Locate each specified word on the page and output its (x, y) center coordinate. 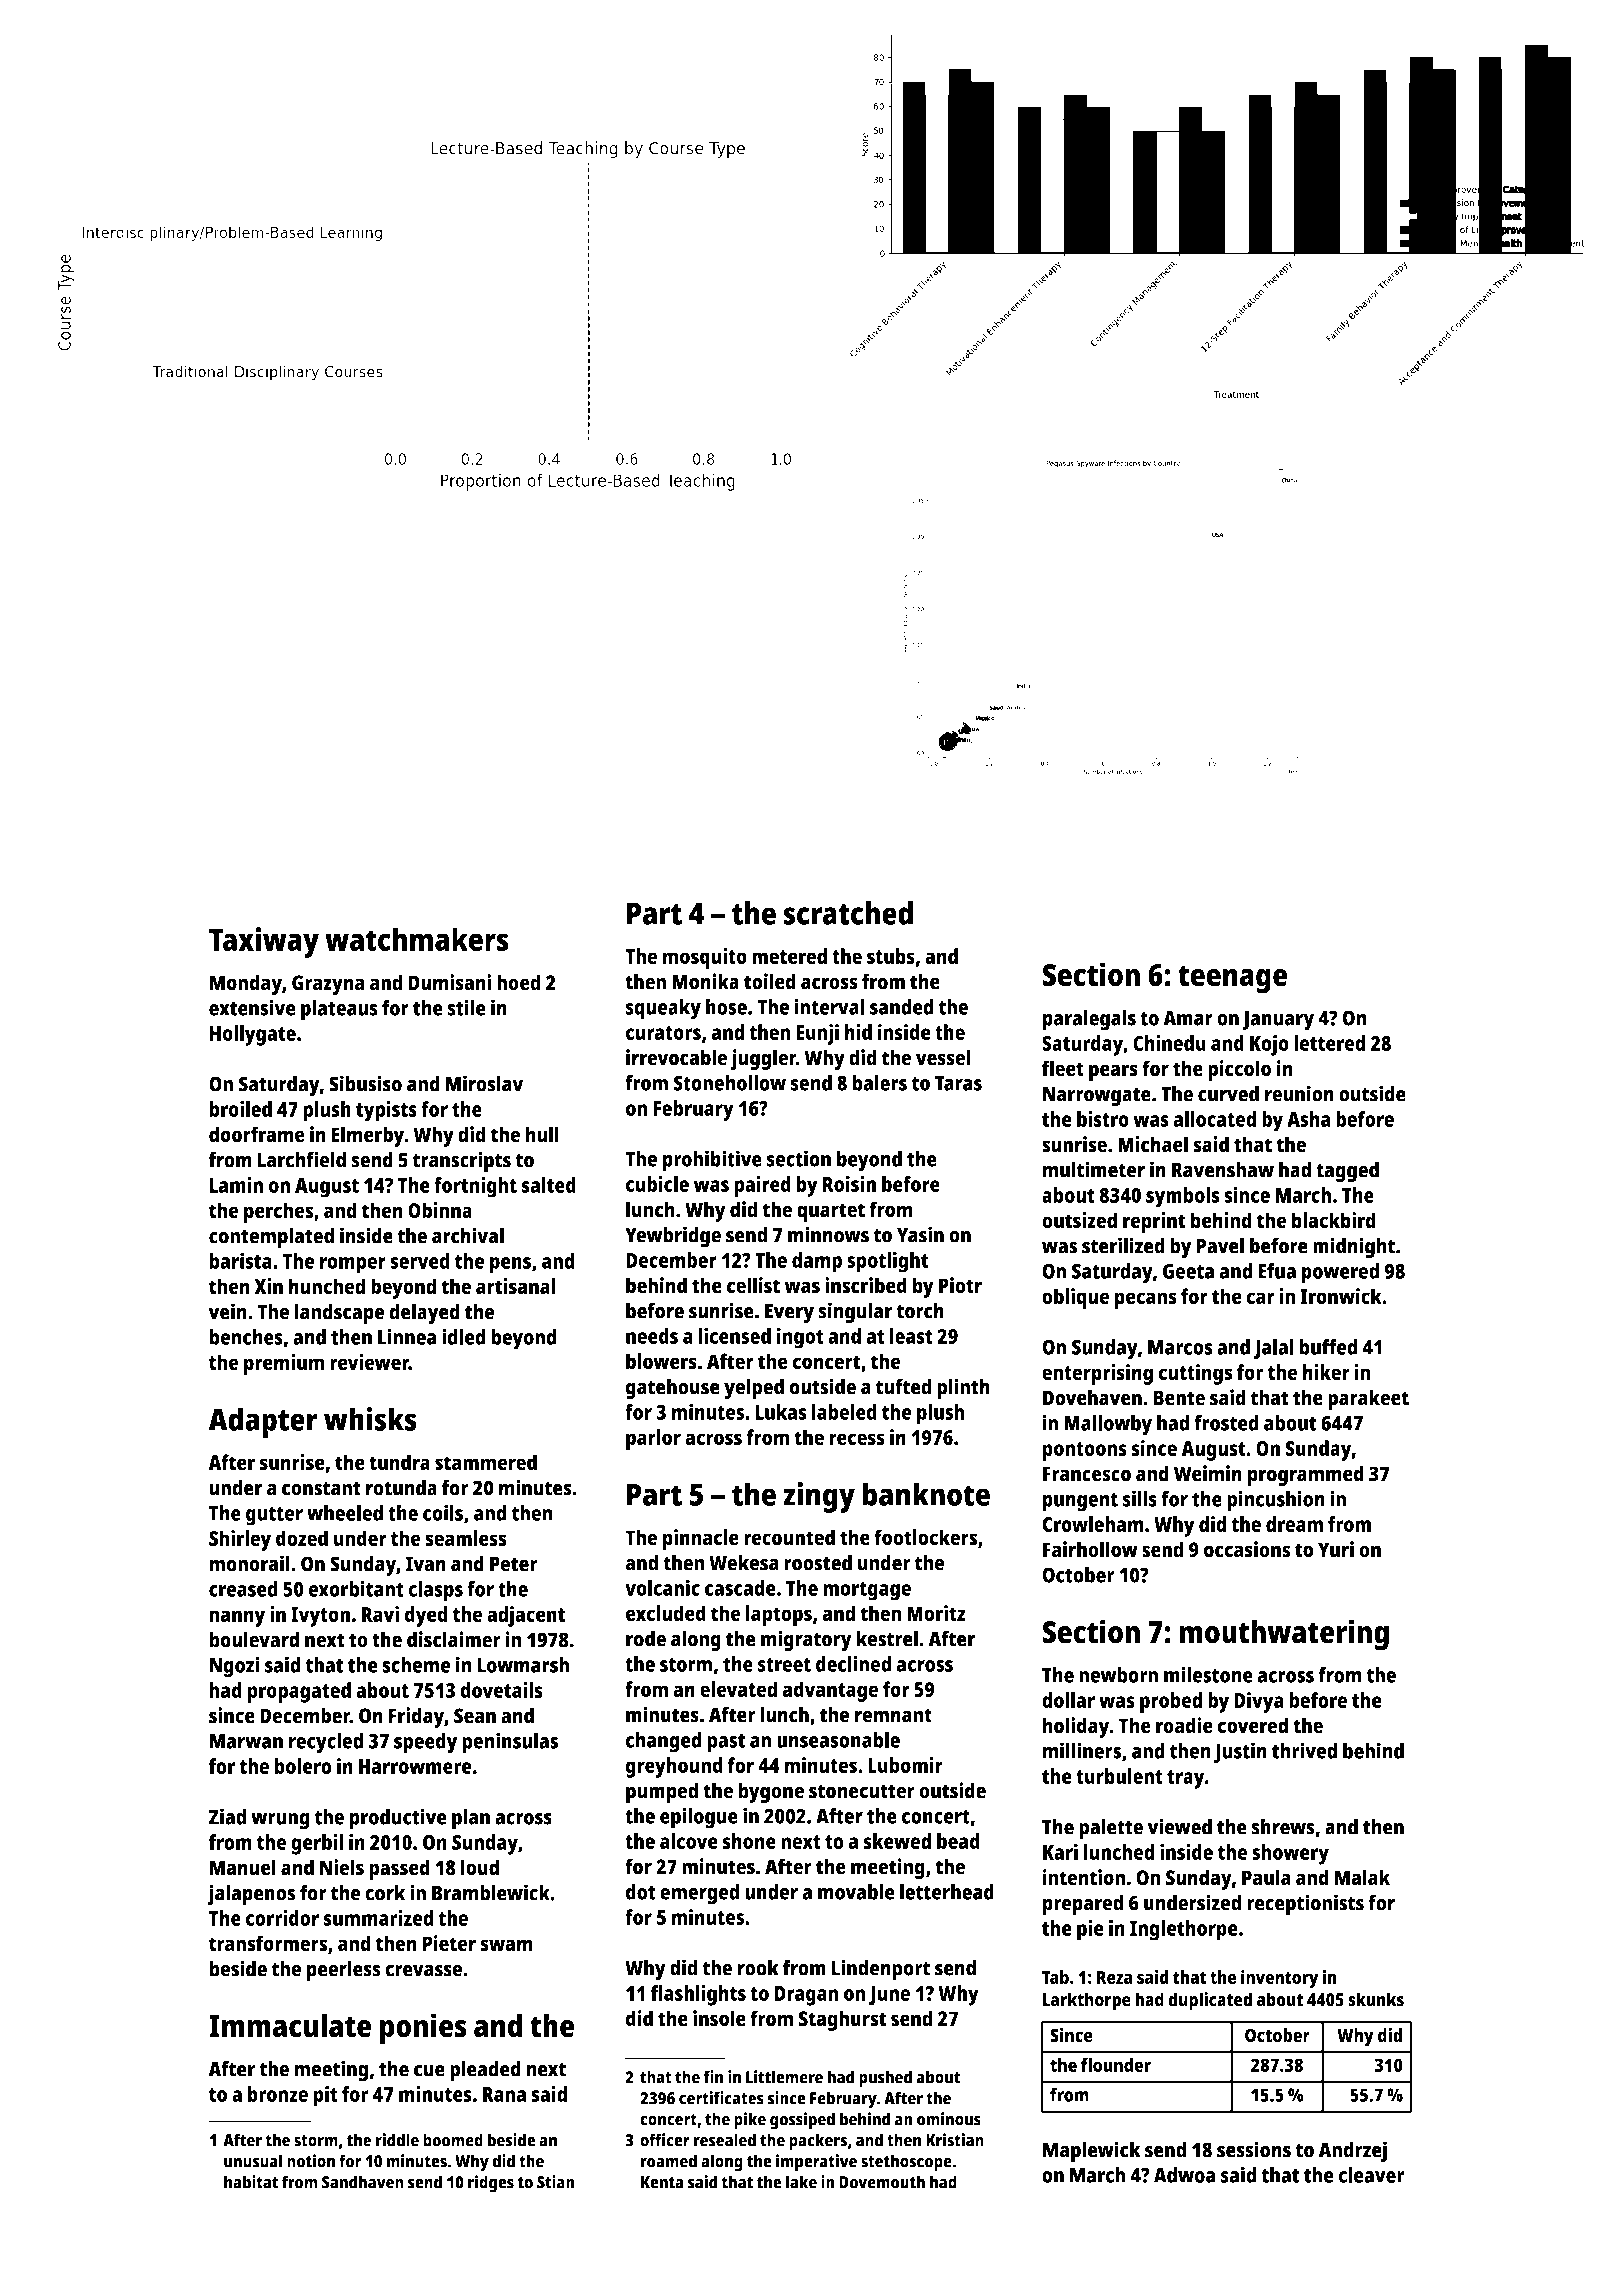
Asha (1309, 1119)
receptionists (1305, 1905)
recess (857, 1439)
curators (663, 1033)
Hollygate (253, 1035)
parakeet (1368, 1399)
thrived (1304, 1750)
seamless (466, 1538)
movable (856, 1891)
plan (471, 1819)
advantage (830, 1691)
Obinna (440, 1210)
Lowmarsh (523, 1665)
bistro (1103, 1119)
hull (542, 1134)
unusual (253, 2161)
